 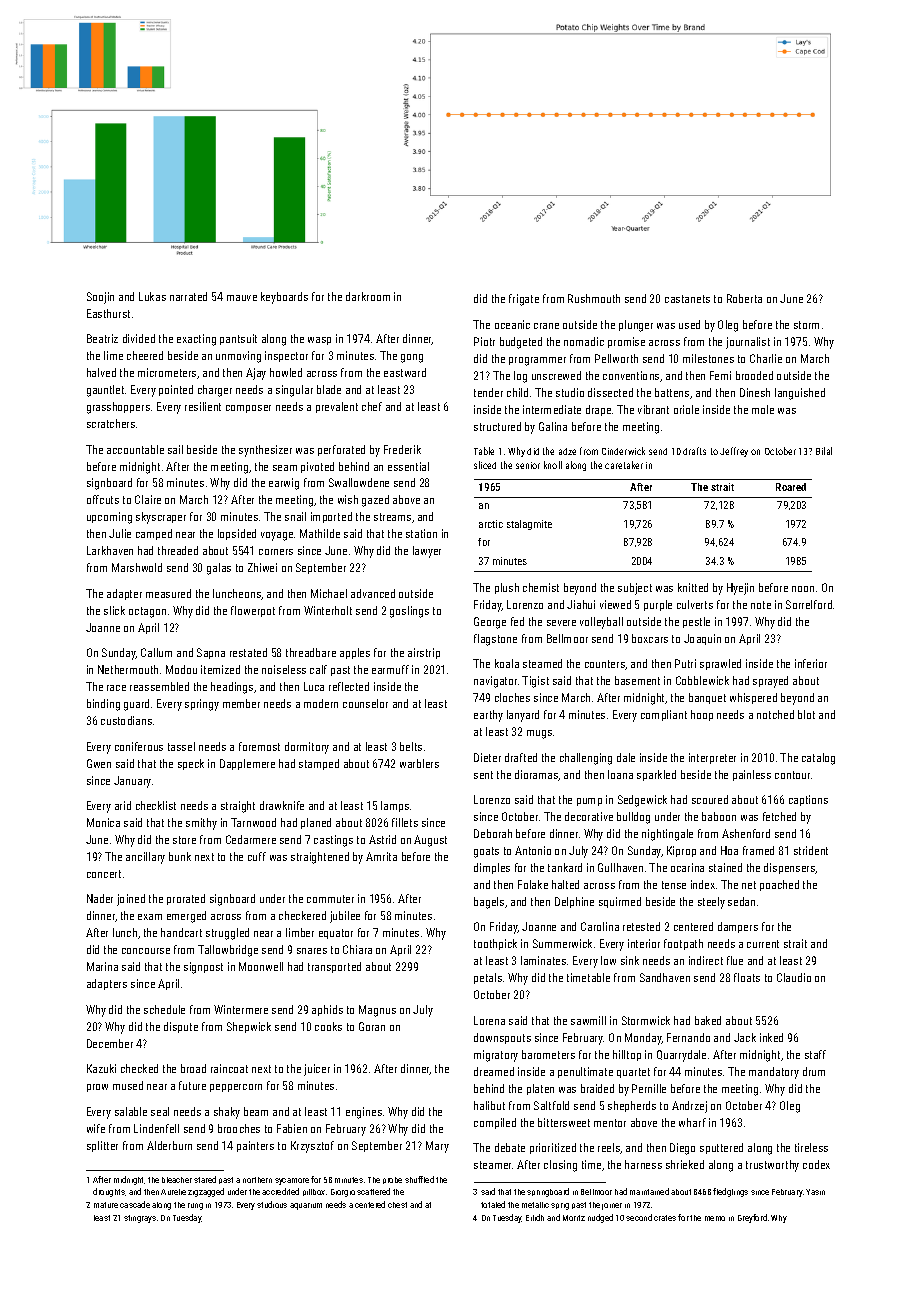 I want to click on tireless, so click(x=811, y=1147).
